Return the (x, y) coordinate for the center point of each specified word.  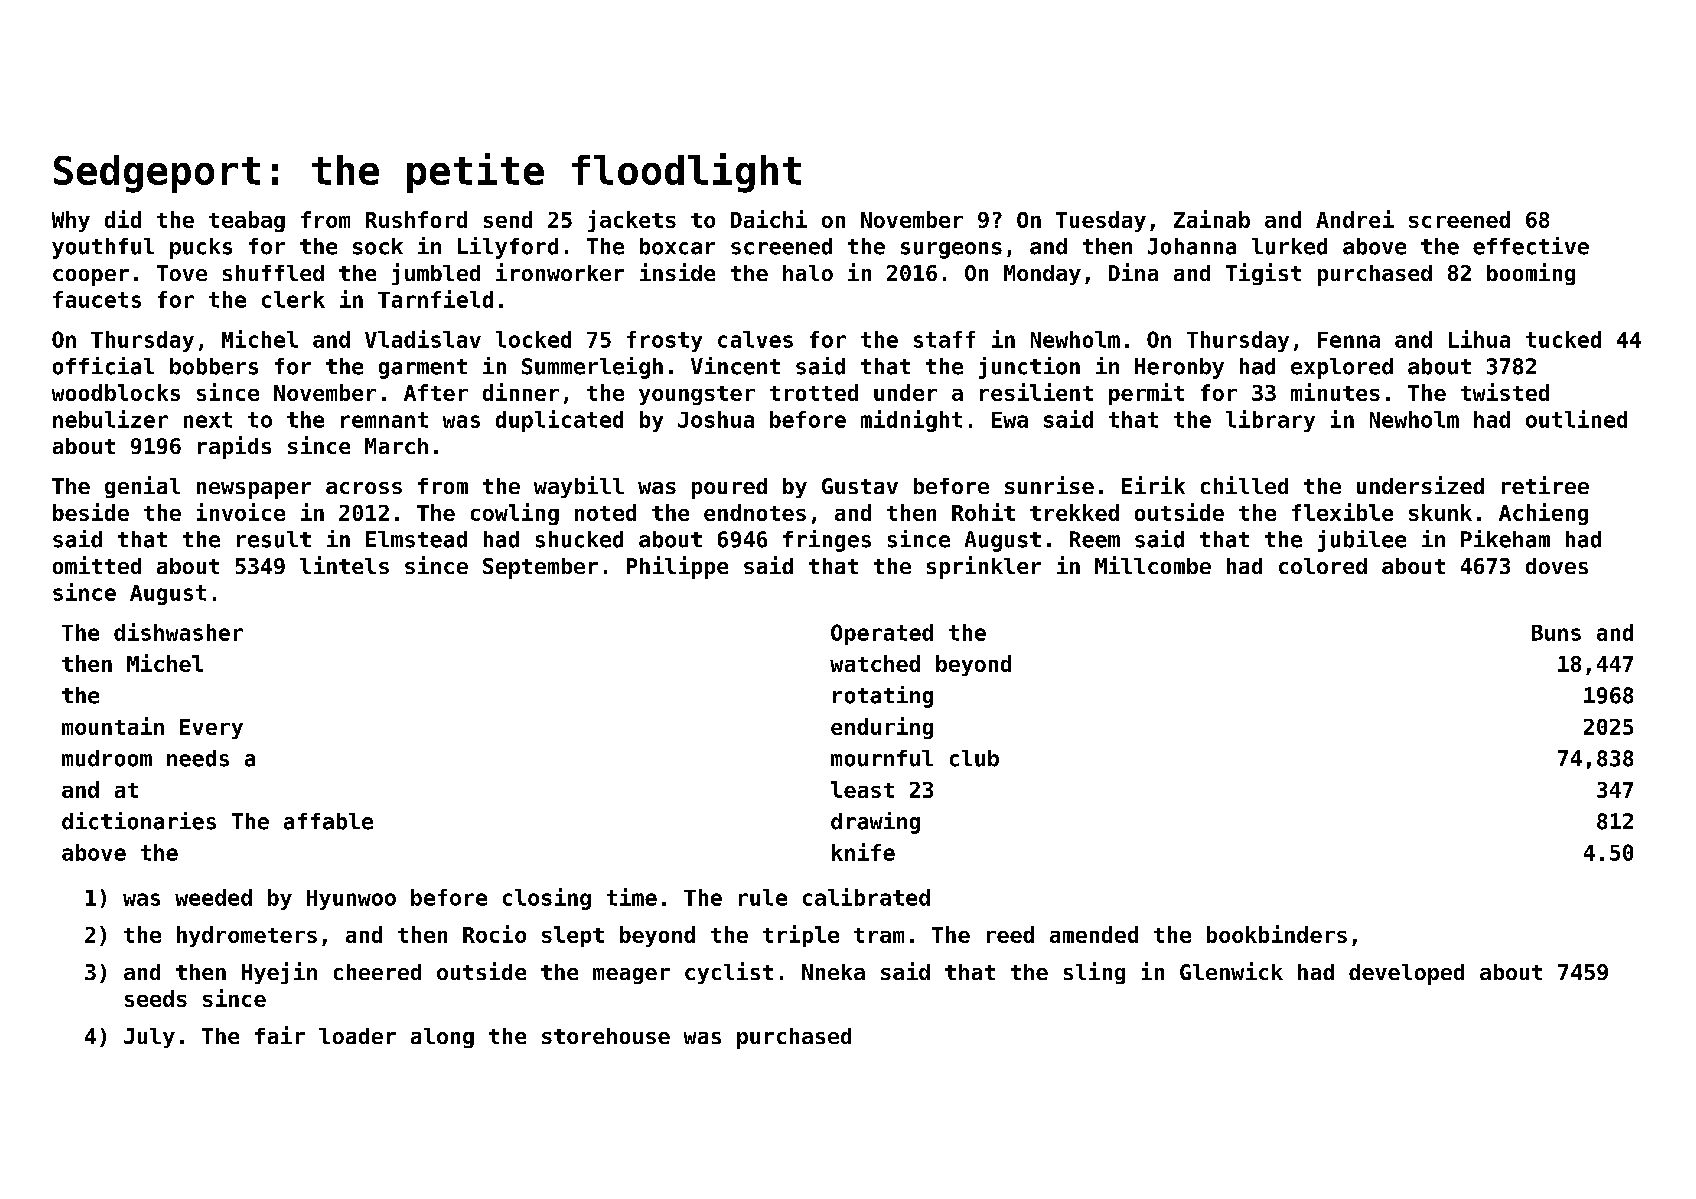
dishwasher (178, 632)
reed (1010, 934)
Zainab (1212, 219)
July (149, 1038)
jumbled (436, 274)
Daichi (769, 219)
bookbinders (1277, 934)
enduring (882, 728)
